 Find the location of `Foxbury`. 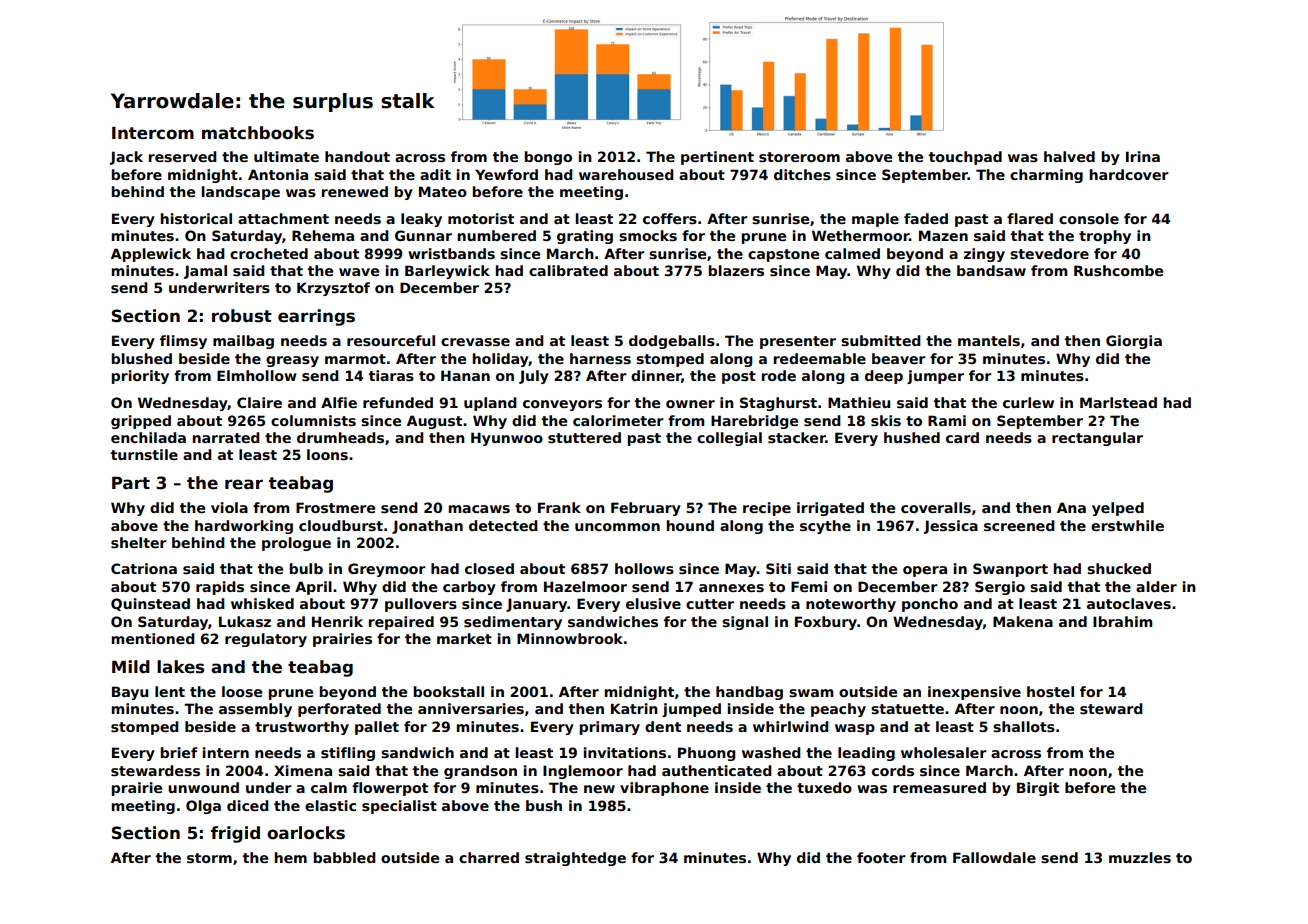

Foxbury is located at coordinates (826, 623).
